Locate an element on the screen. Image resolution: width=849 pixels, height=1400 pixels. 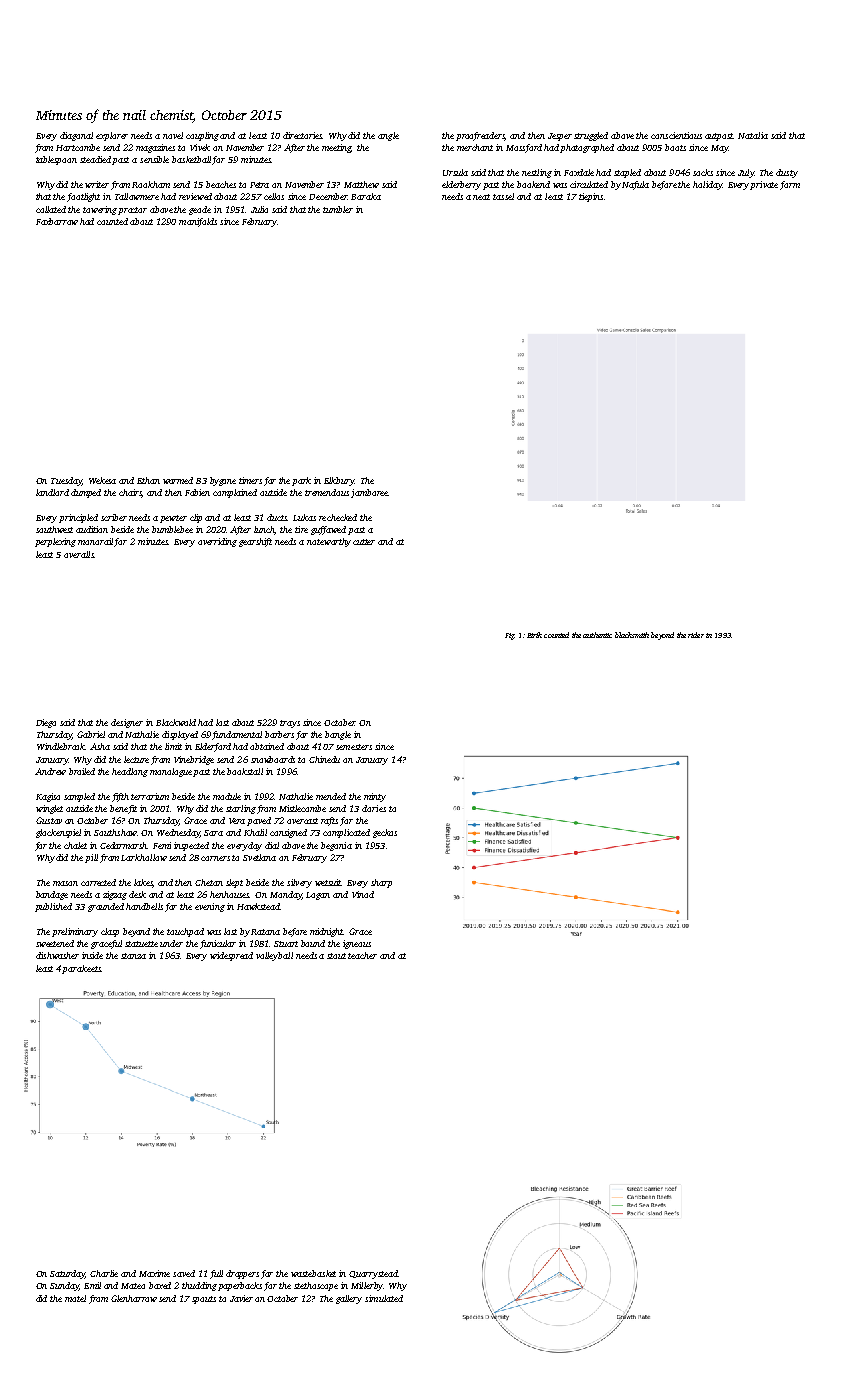
simulated is located at coordinates (384, 1298).
